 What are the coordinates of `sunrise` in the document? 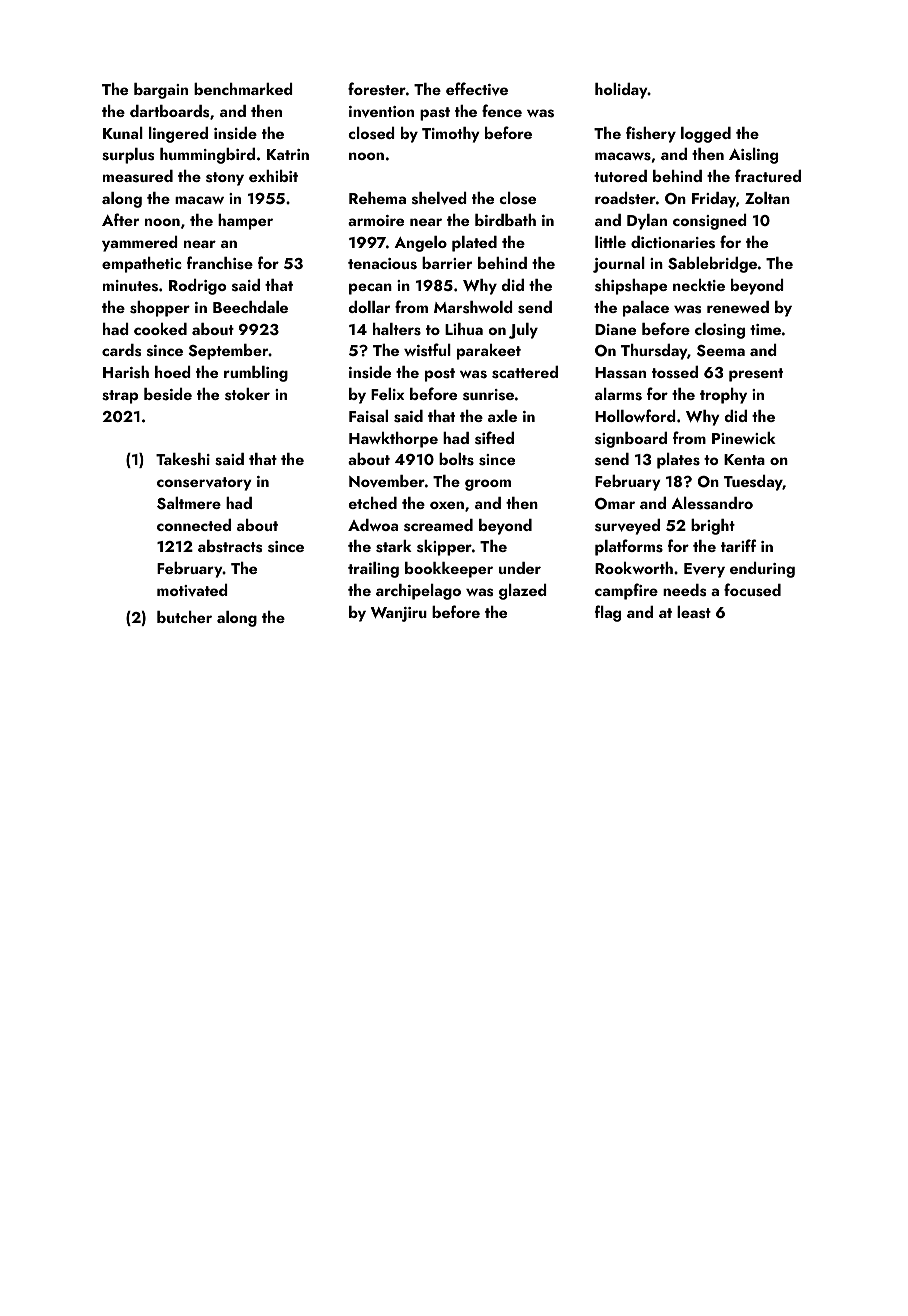 It's located at (488, 395).
